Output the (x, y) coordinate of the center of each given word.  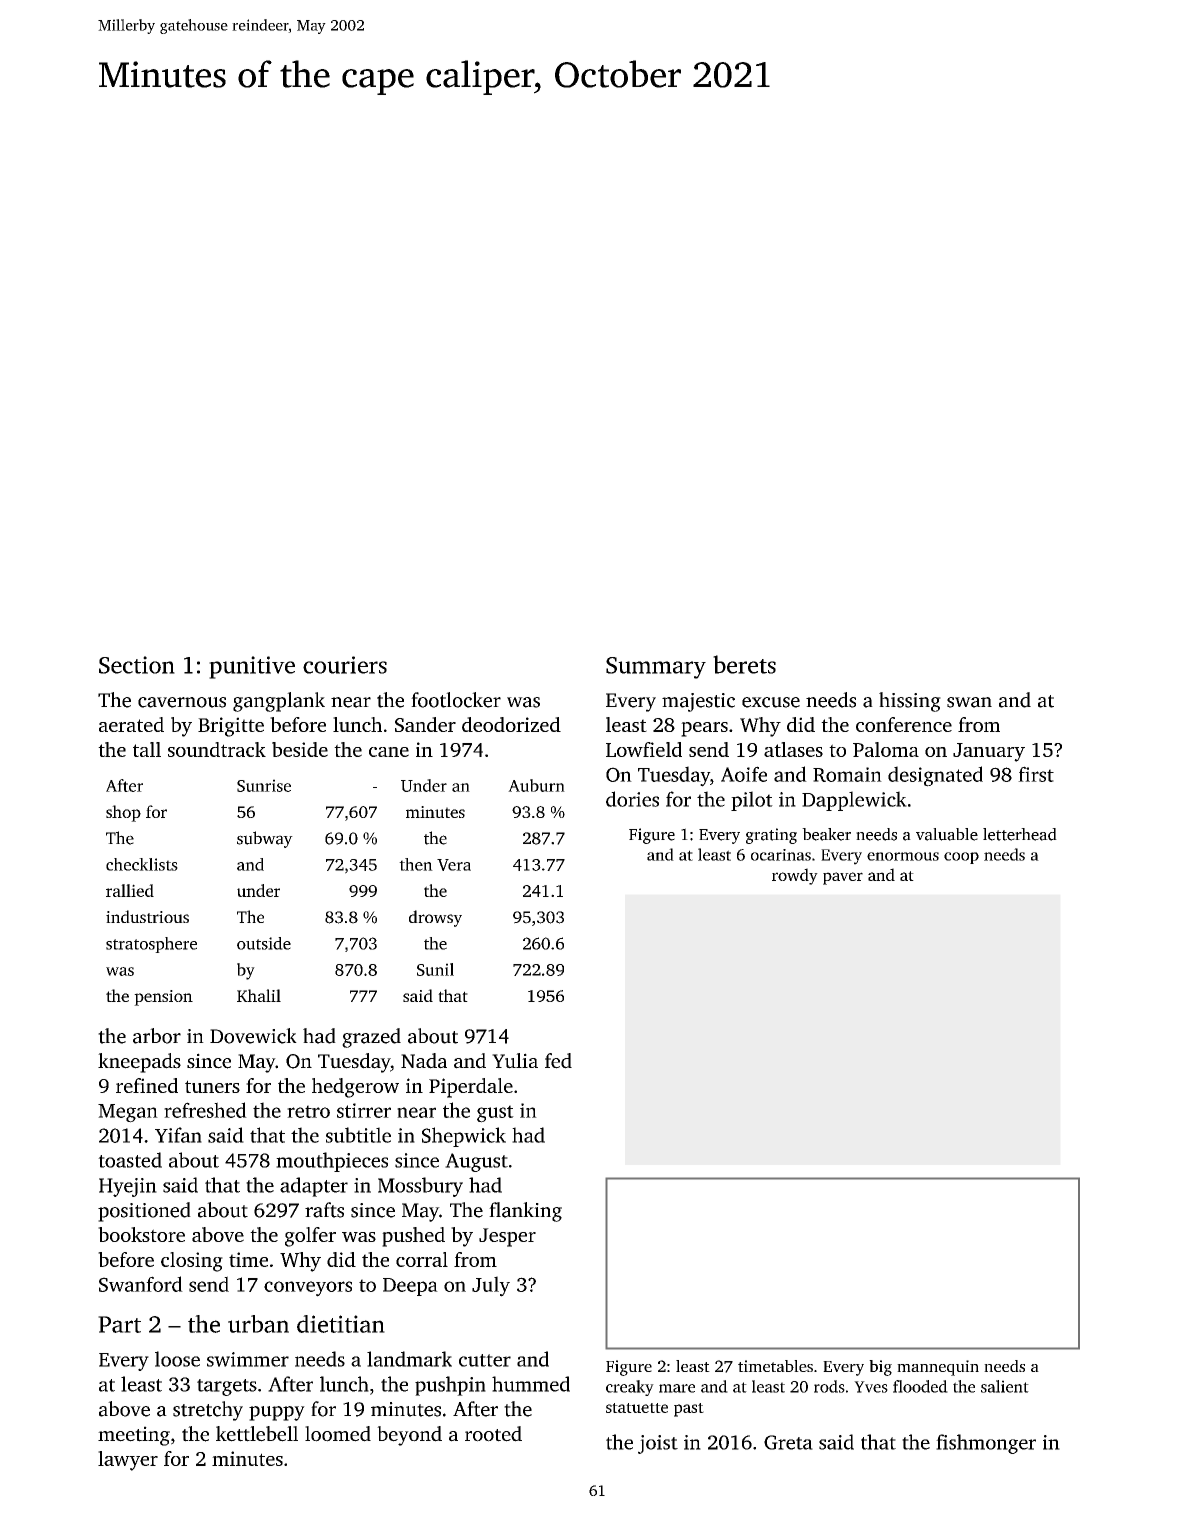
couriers (345, 665)
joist (658, 1444)
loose (177, 1359)
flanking (525, 1212)
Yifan (178, 1135)
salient (1005, 1386)
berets (744, 664)
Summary (656, 668)
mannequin (938, 1368)
